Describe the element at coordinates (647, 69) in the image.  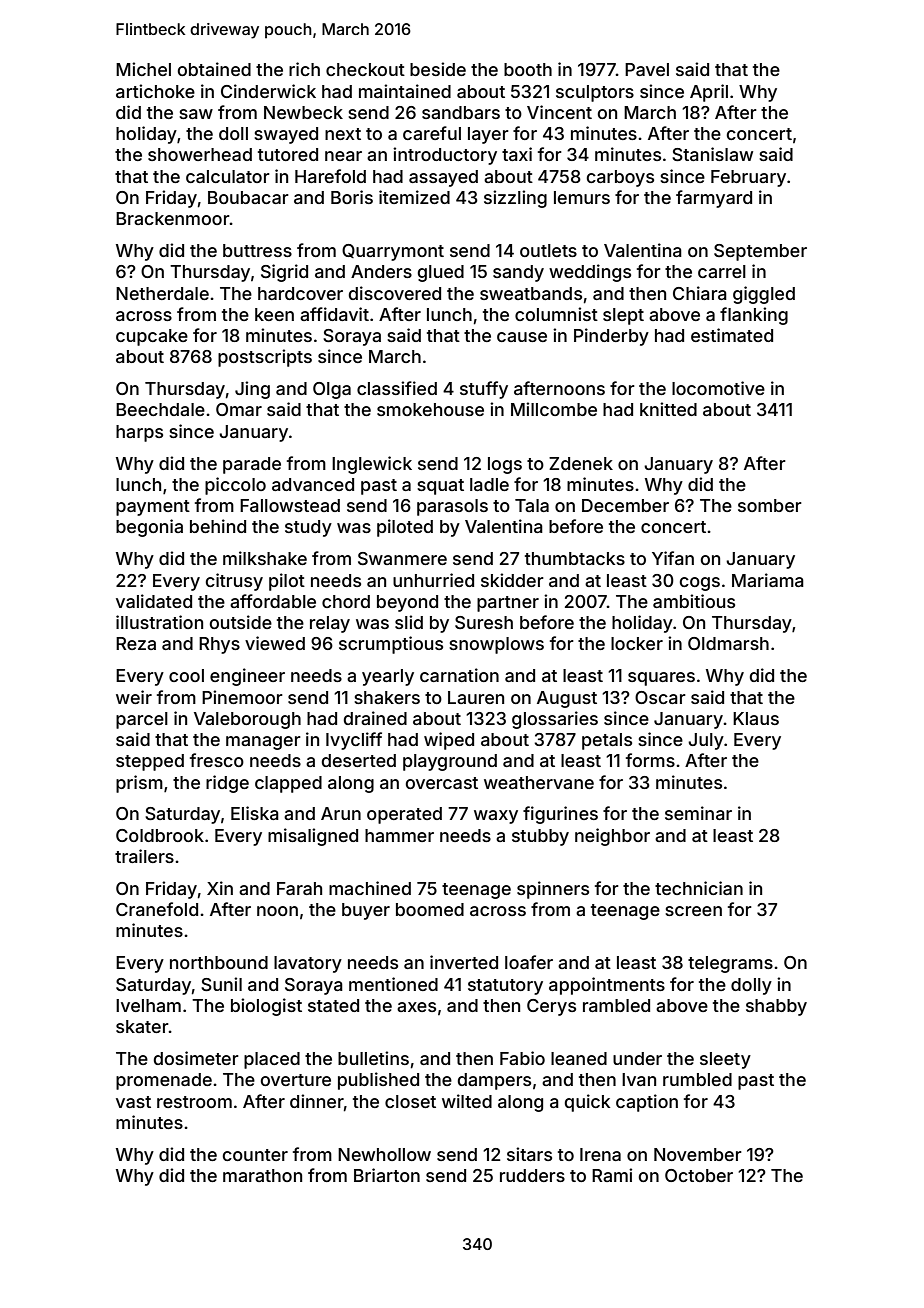
I see `Pavel` at that location.
